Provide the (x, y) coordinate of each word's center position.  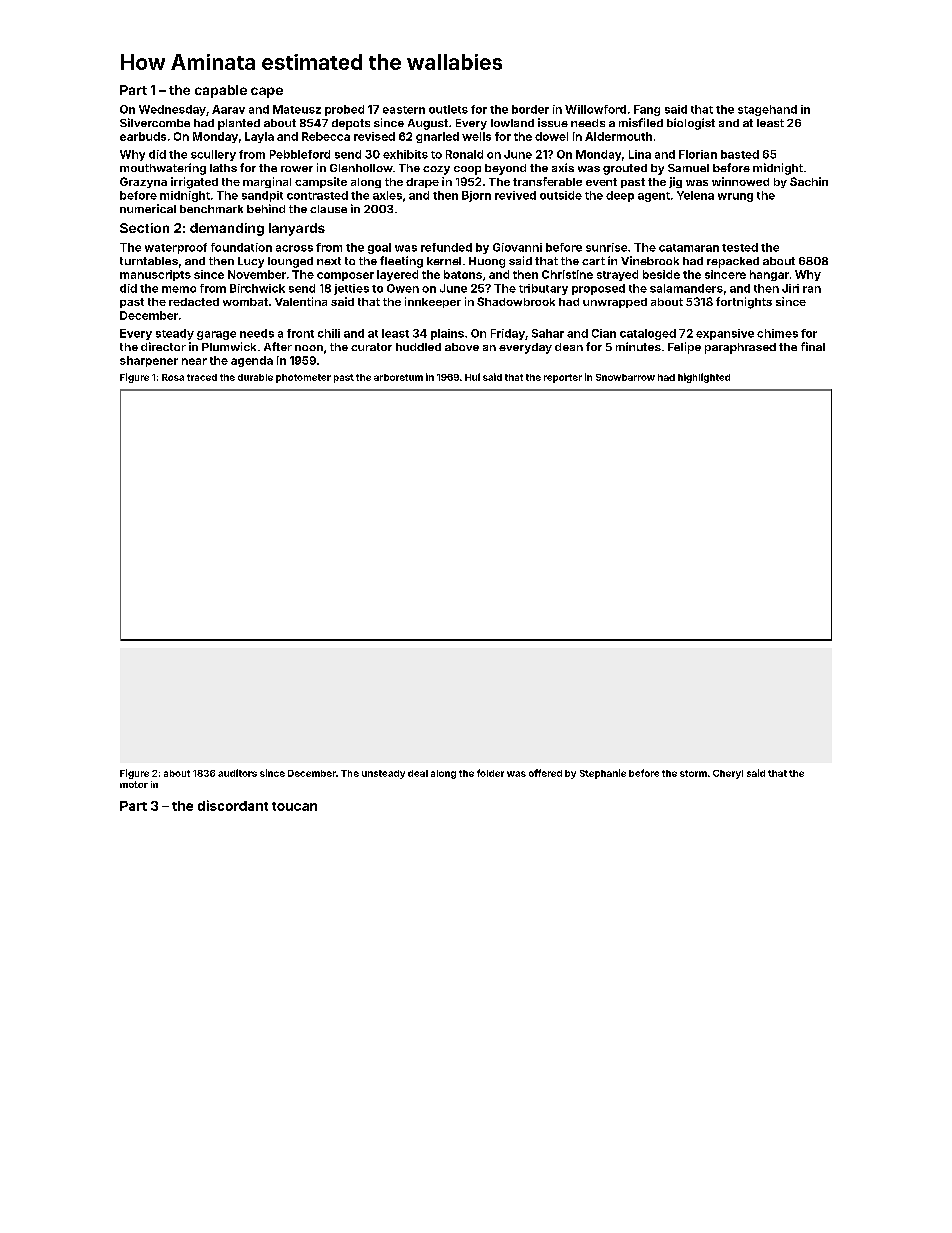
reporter (563, 378)
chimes (777, 333)
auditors (237, 773)
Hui (472, 377)
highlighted (704, 378)
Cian (604, 333)
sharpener (149, 361)
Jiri (790, 288)
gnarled (437, 137)
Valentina (301, 301)
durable (255, 377)
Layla (259, 137)
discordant (233, 805)
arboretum (398, 377)
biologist (691, 124)
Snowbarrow (625, 377)
